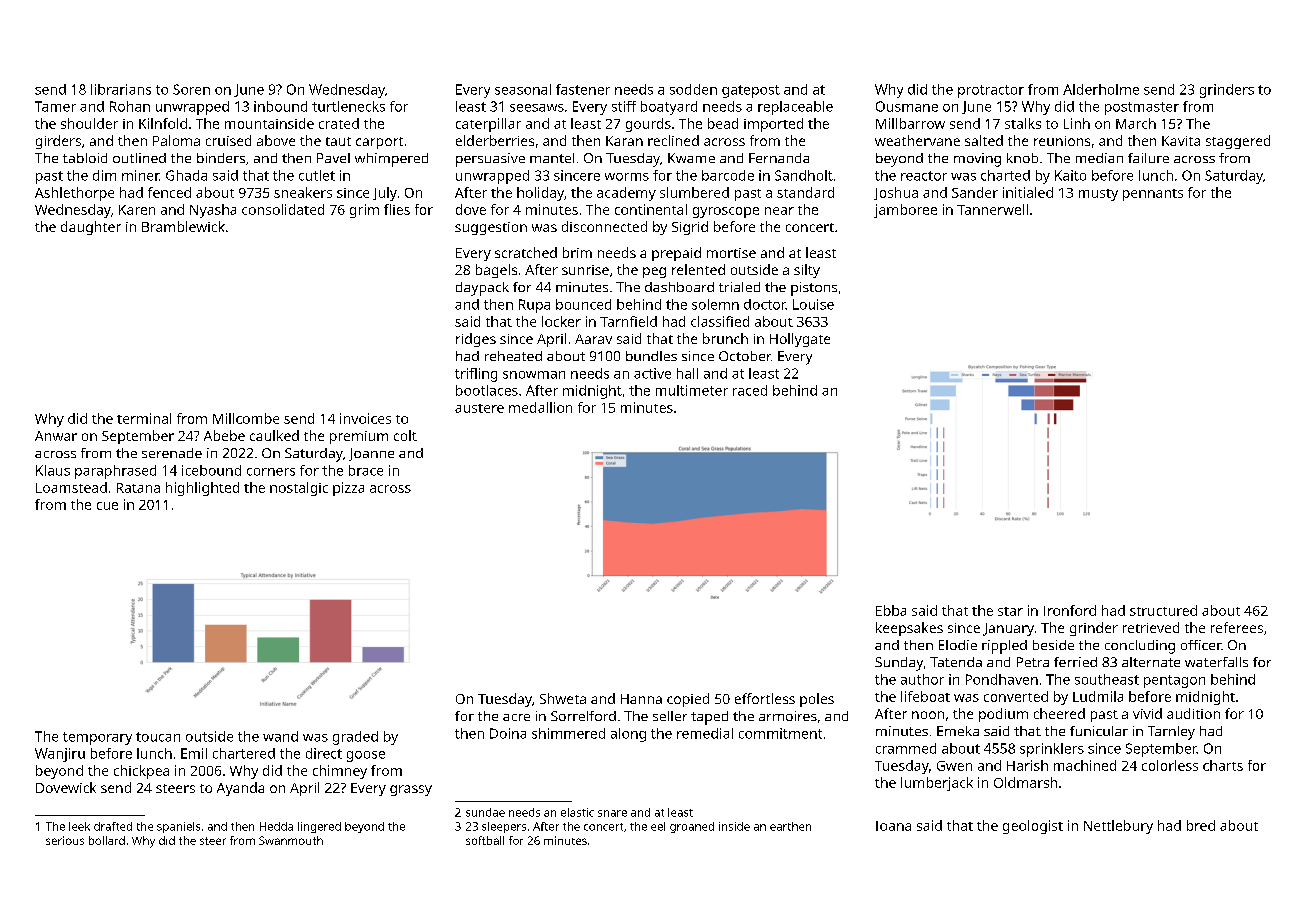 The height and width of the screenshot is (924, 1308). What do you see at coordinates (750, 390) in the screenshot?
I see `raced` at bounding box center [750, 390].
